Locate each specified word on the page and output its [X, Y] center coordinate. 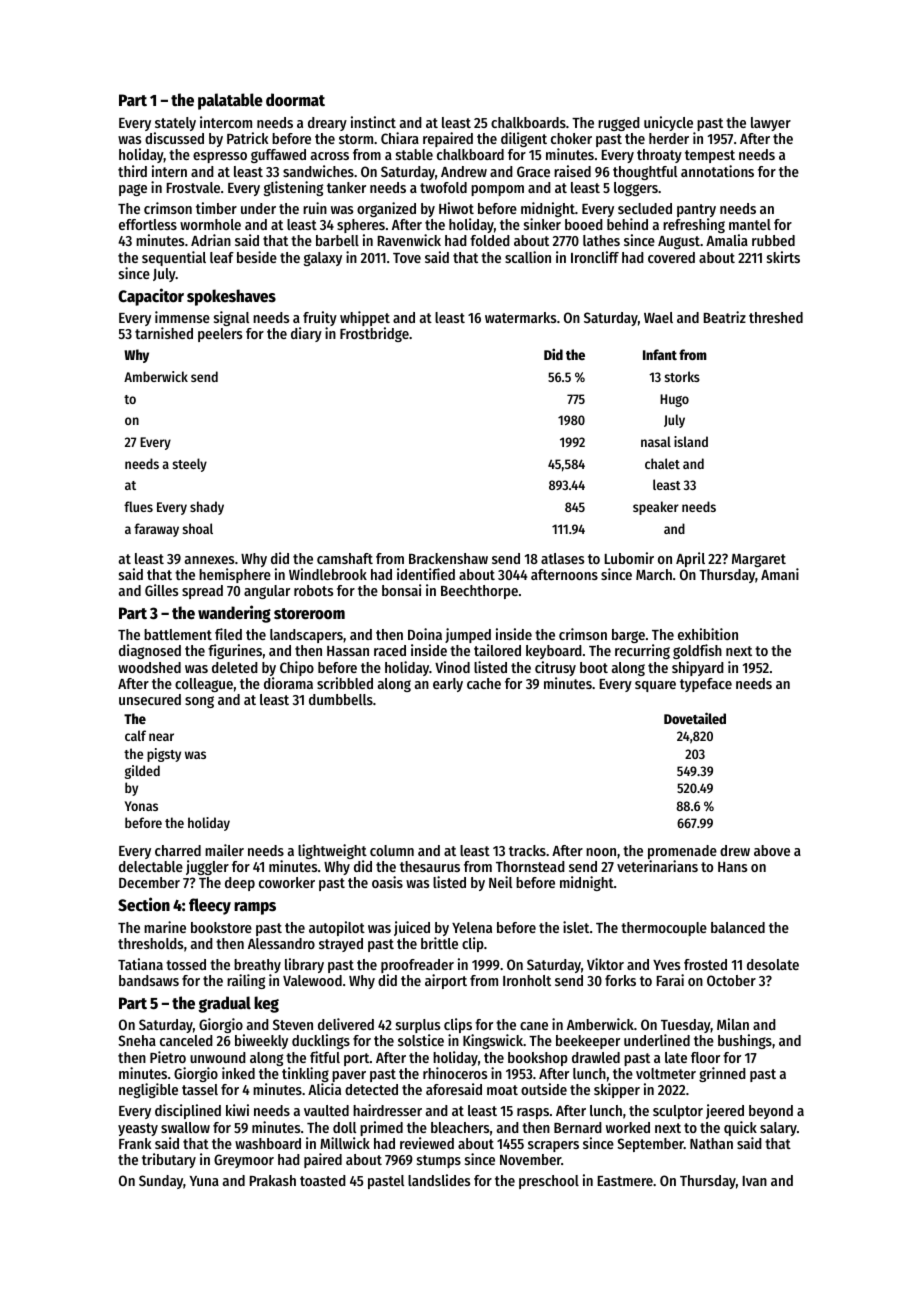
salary [778, 1129]
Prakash [273, 1180]
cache [484, 683]
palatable [230, 101]
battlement [178, 634]
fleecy [210, 906]
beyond [771, 1112]
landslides [439, 1180]
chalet [662, 463]
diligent [524, 139]
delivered [346, 1024]
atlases [562, 558]
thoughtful [645, 173]
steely [190, 465]
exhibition [708, 634]
